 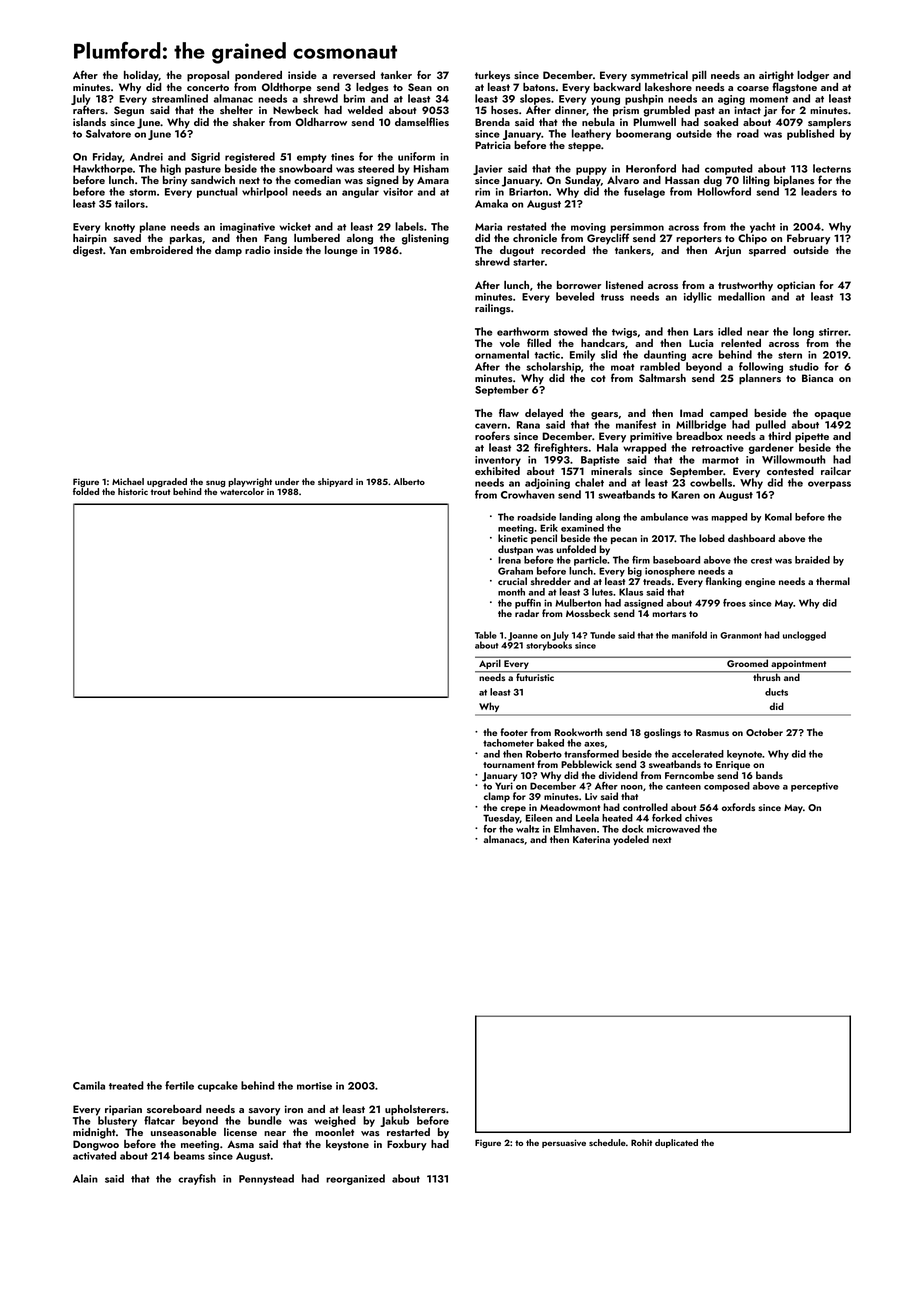 I want to click on duplicated, so click(x=676, y=1143).
